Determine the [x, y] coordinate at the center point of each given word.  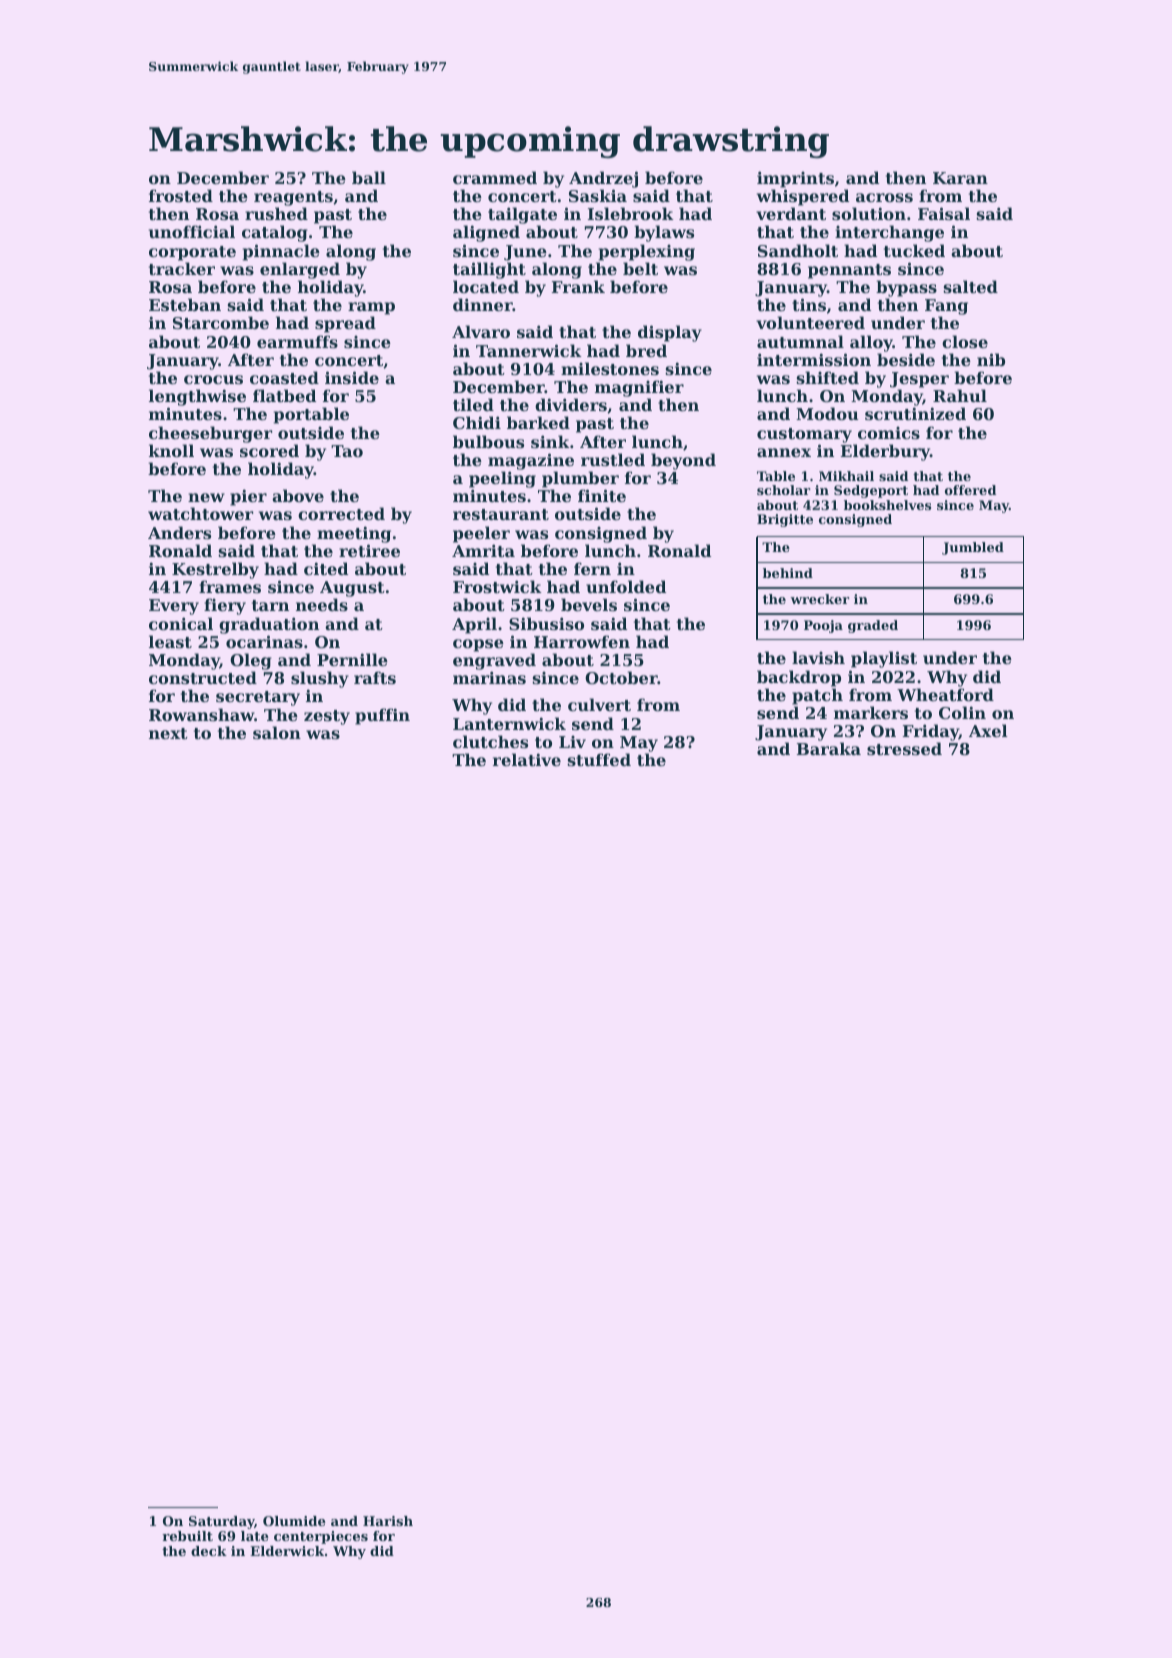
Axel [988, 730]
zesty [327, 717]
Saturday [221, 1522]
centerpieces [321, 1537]
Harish [388, 1521]
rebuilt [187, 1536]
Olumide [294, 1521]
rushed [276, 213]
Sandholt [798, 250]
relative [527, 759]
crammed [495, 177]
